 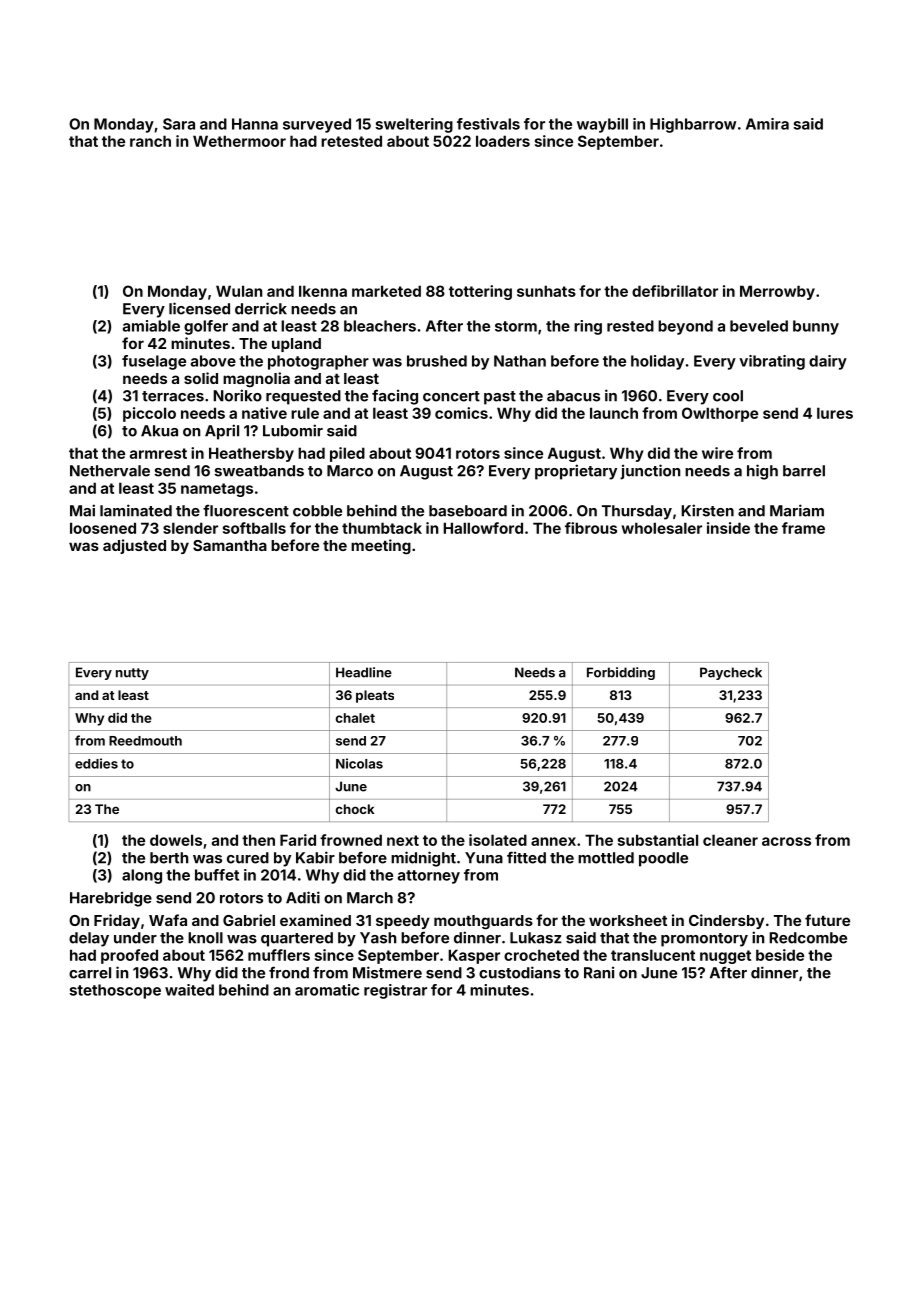 What do you see at coordinates (461, 413) in the screenshot?
I see `comics` at bounding box center [461, 413].
